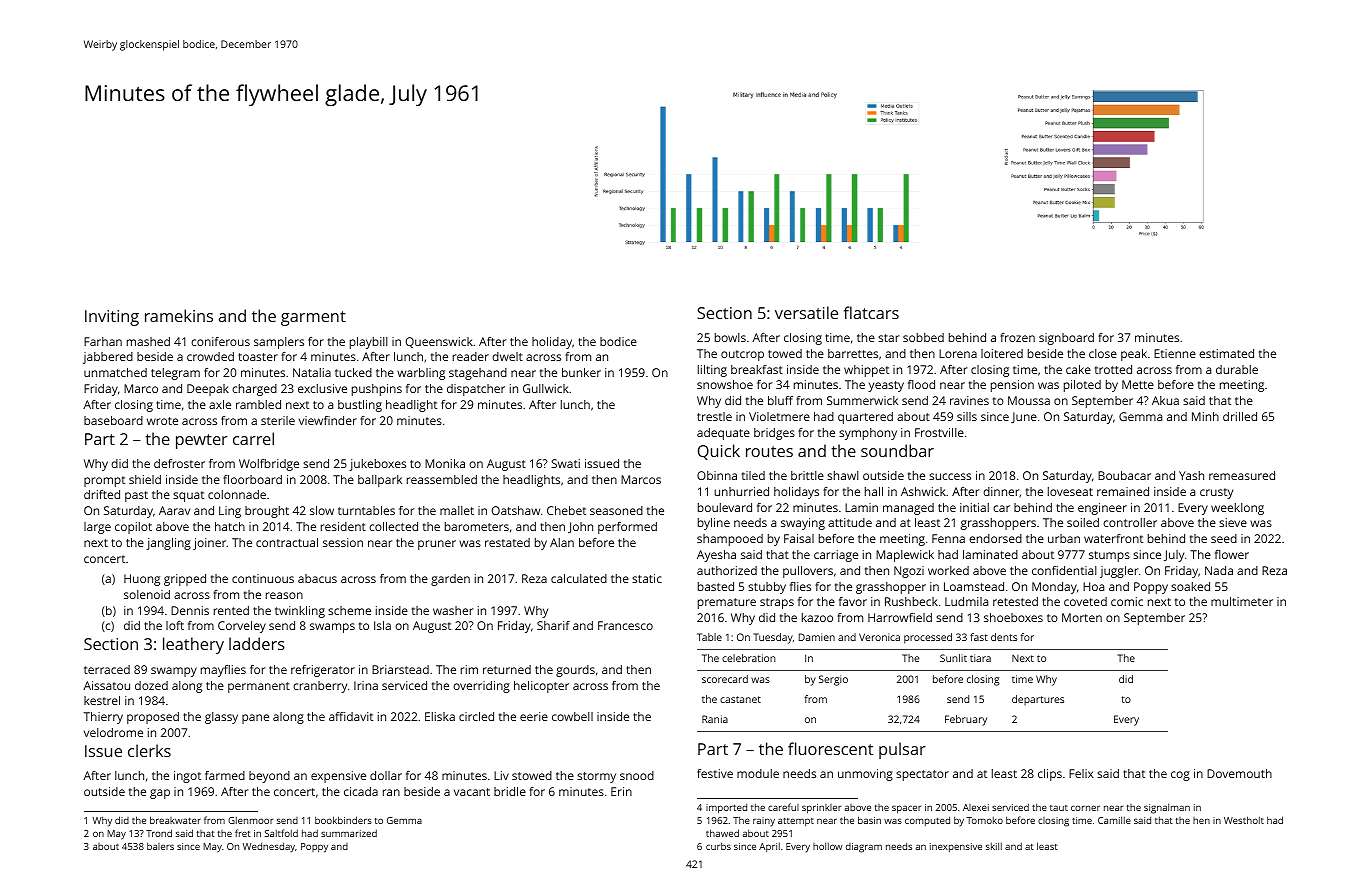 This screenshot has width=1372, height=887. I want to click on Boubacar, so click(1124, 475).
